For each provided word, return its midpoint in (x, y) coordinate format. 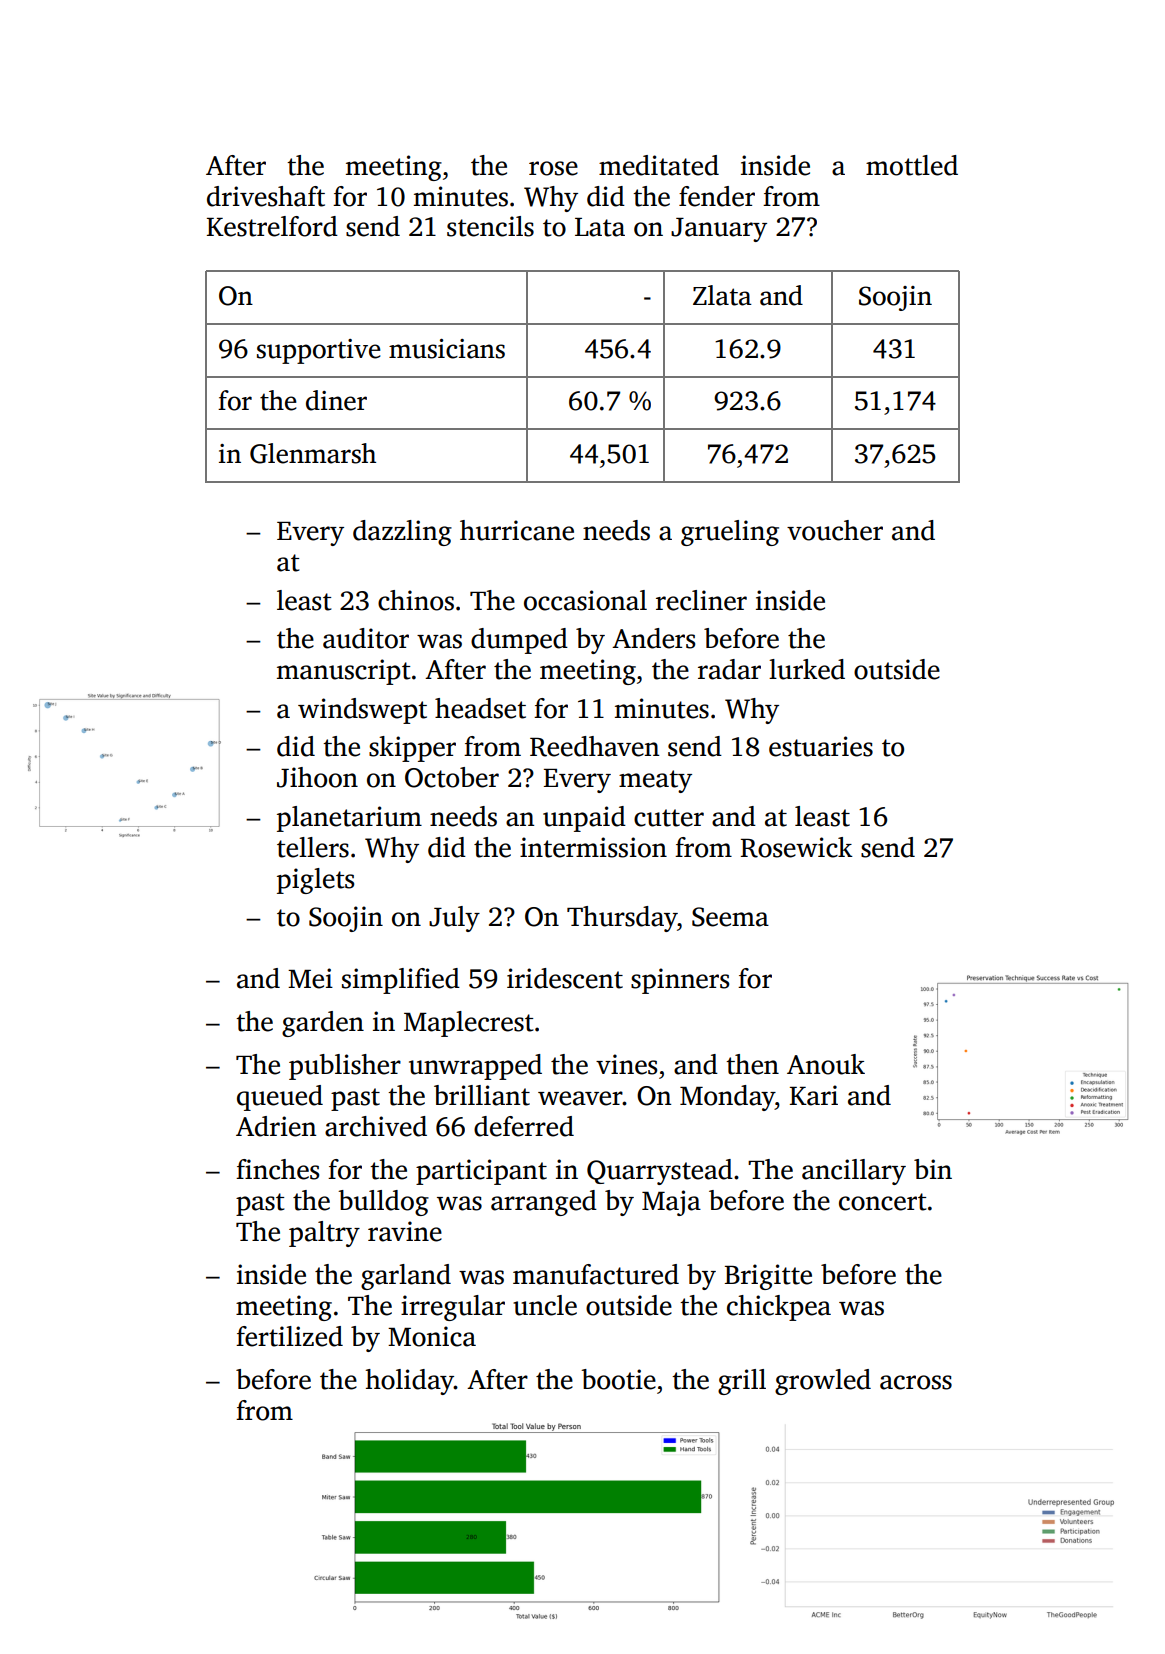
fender (717, 196)
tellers (313, 847)
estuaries (821, 746)
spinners (680, 981)
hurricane (517, 530)
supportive (319, 351)
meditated (659, 165)
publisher (345, 1067)
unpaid (584, 819)
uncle (545, 1305)
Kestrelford (272, 226)
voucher (835, 530)
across (916, 1382)
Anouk (826, 1064)
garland (406, 1277)
